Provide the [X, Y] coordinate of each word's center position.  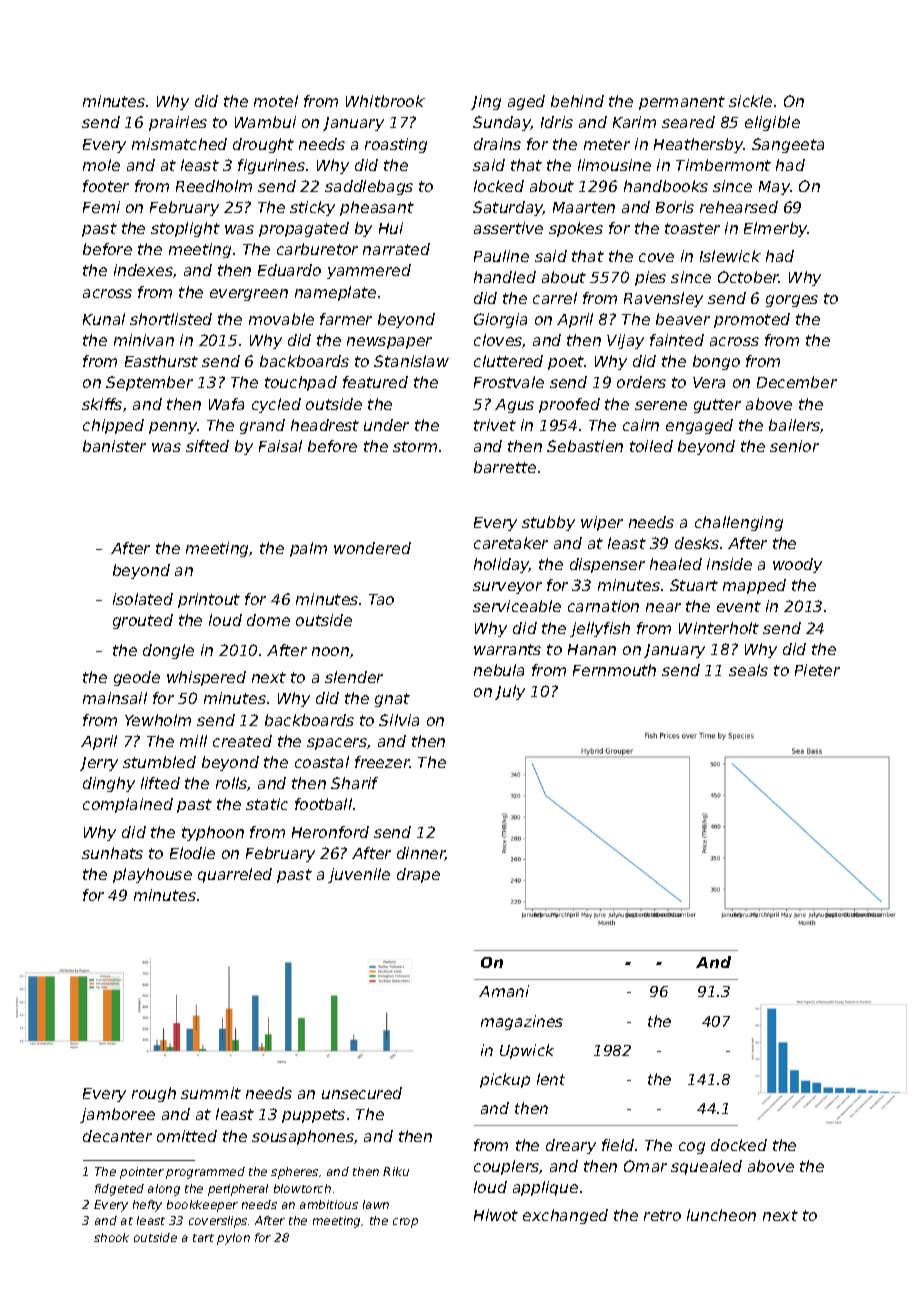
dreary [571, 1146]
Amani [504, 991]
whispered [206, 678]
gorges [792, 301]
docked [739, 1145]
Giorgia [500, 320]
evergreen [249, 295]
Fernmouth [614, 670]
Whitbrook [385, 101]
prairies [178, 123]
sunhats [112, 853]
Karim [634, 122]
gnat [392, 700]
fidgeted [119, 1190]
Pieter [817, 670]
